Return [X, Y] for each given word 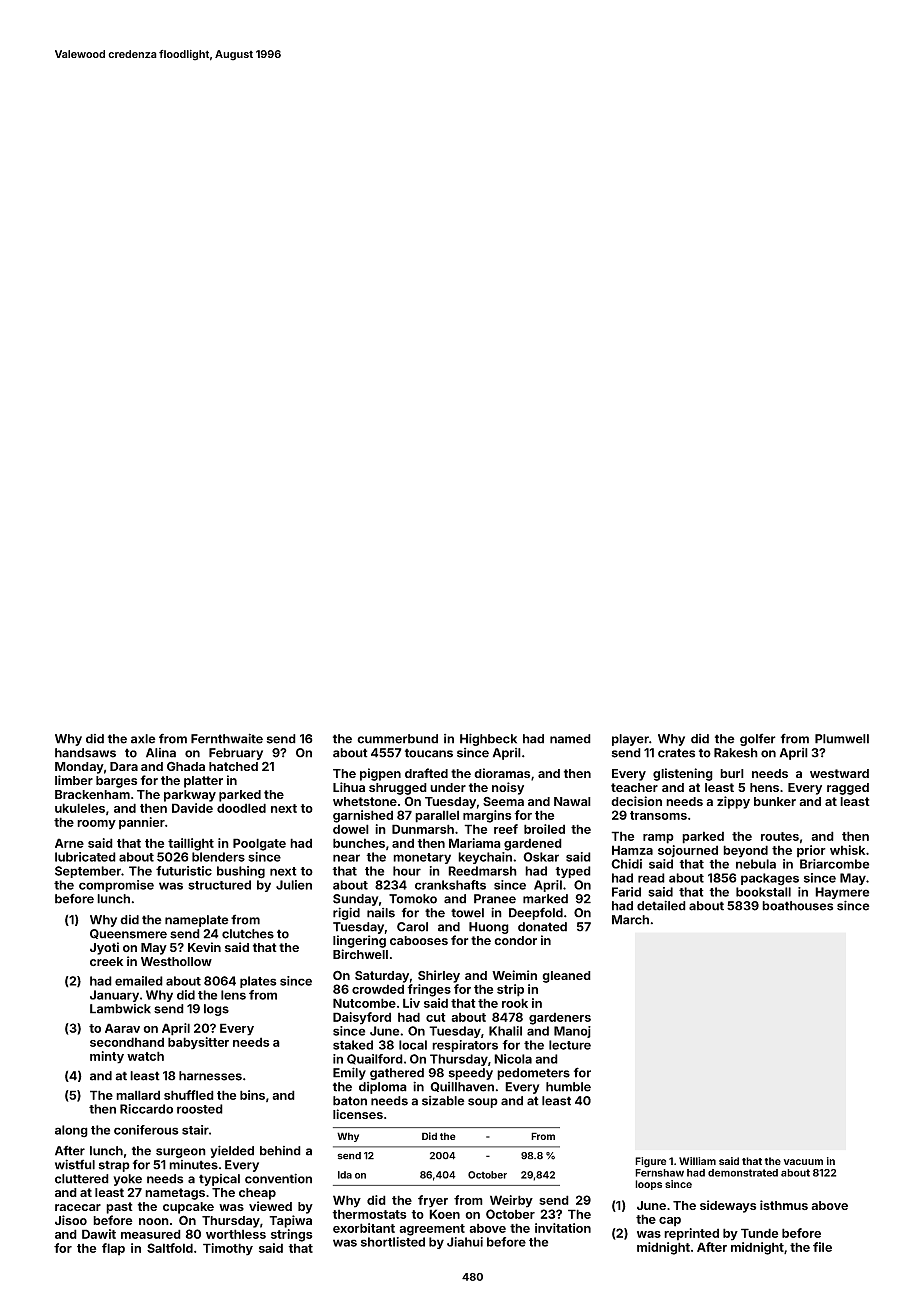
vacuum [803, 1162]
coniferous [146, 1130]
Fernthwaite [227, 738]
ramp [658, 839]
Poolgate [259, 844]
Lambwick [120, 1009]
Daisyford [362, 1018]
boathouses [797, 906]
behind [280, 1151]
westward [839, 773]
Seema [503, 801]
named [570, 739]
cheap [257, 1194]
